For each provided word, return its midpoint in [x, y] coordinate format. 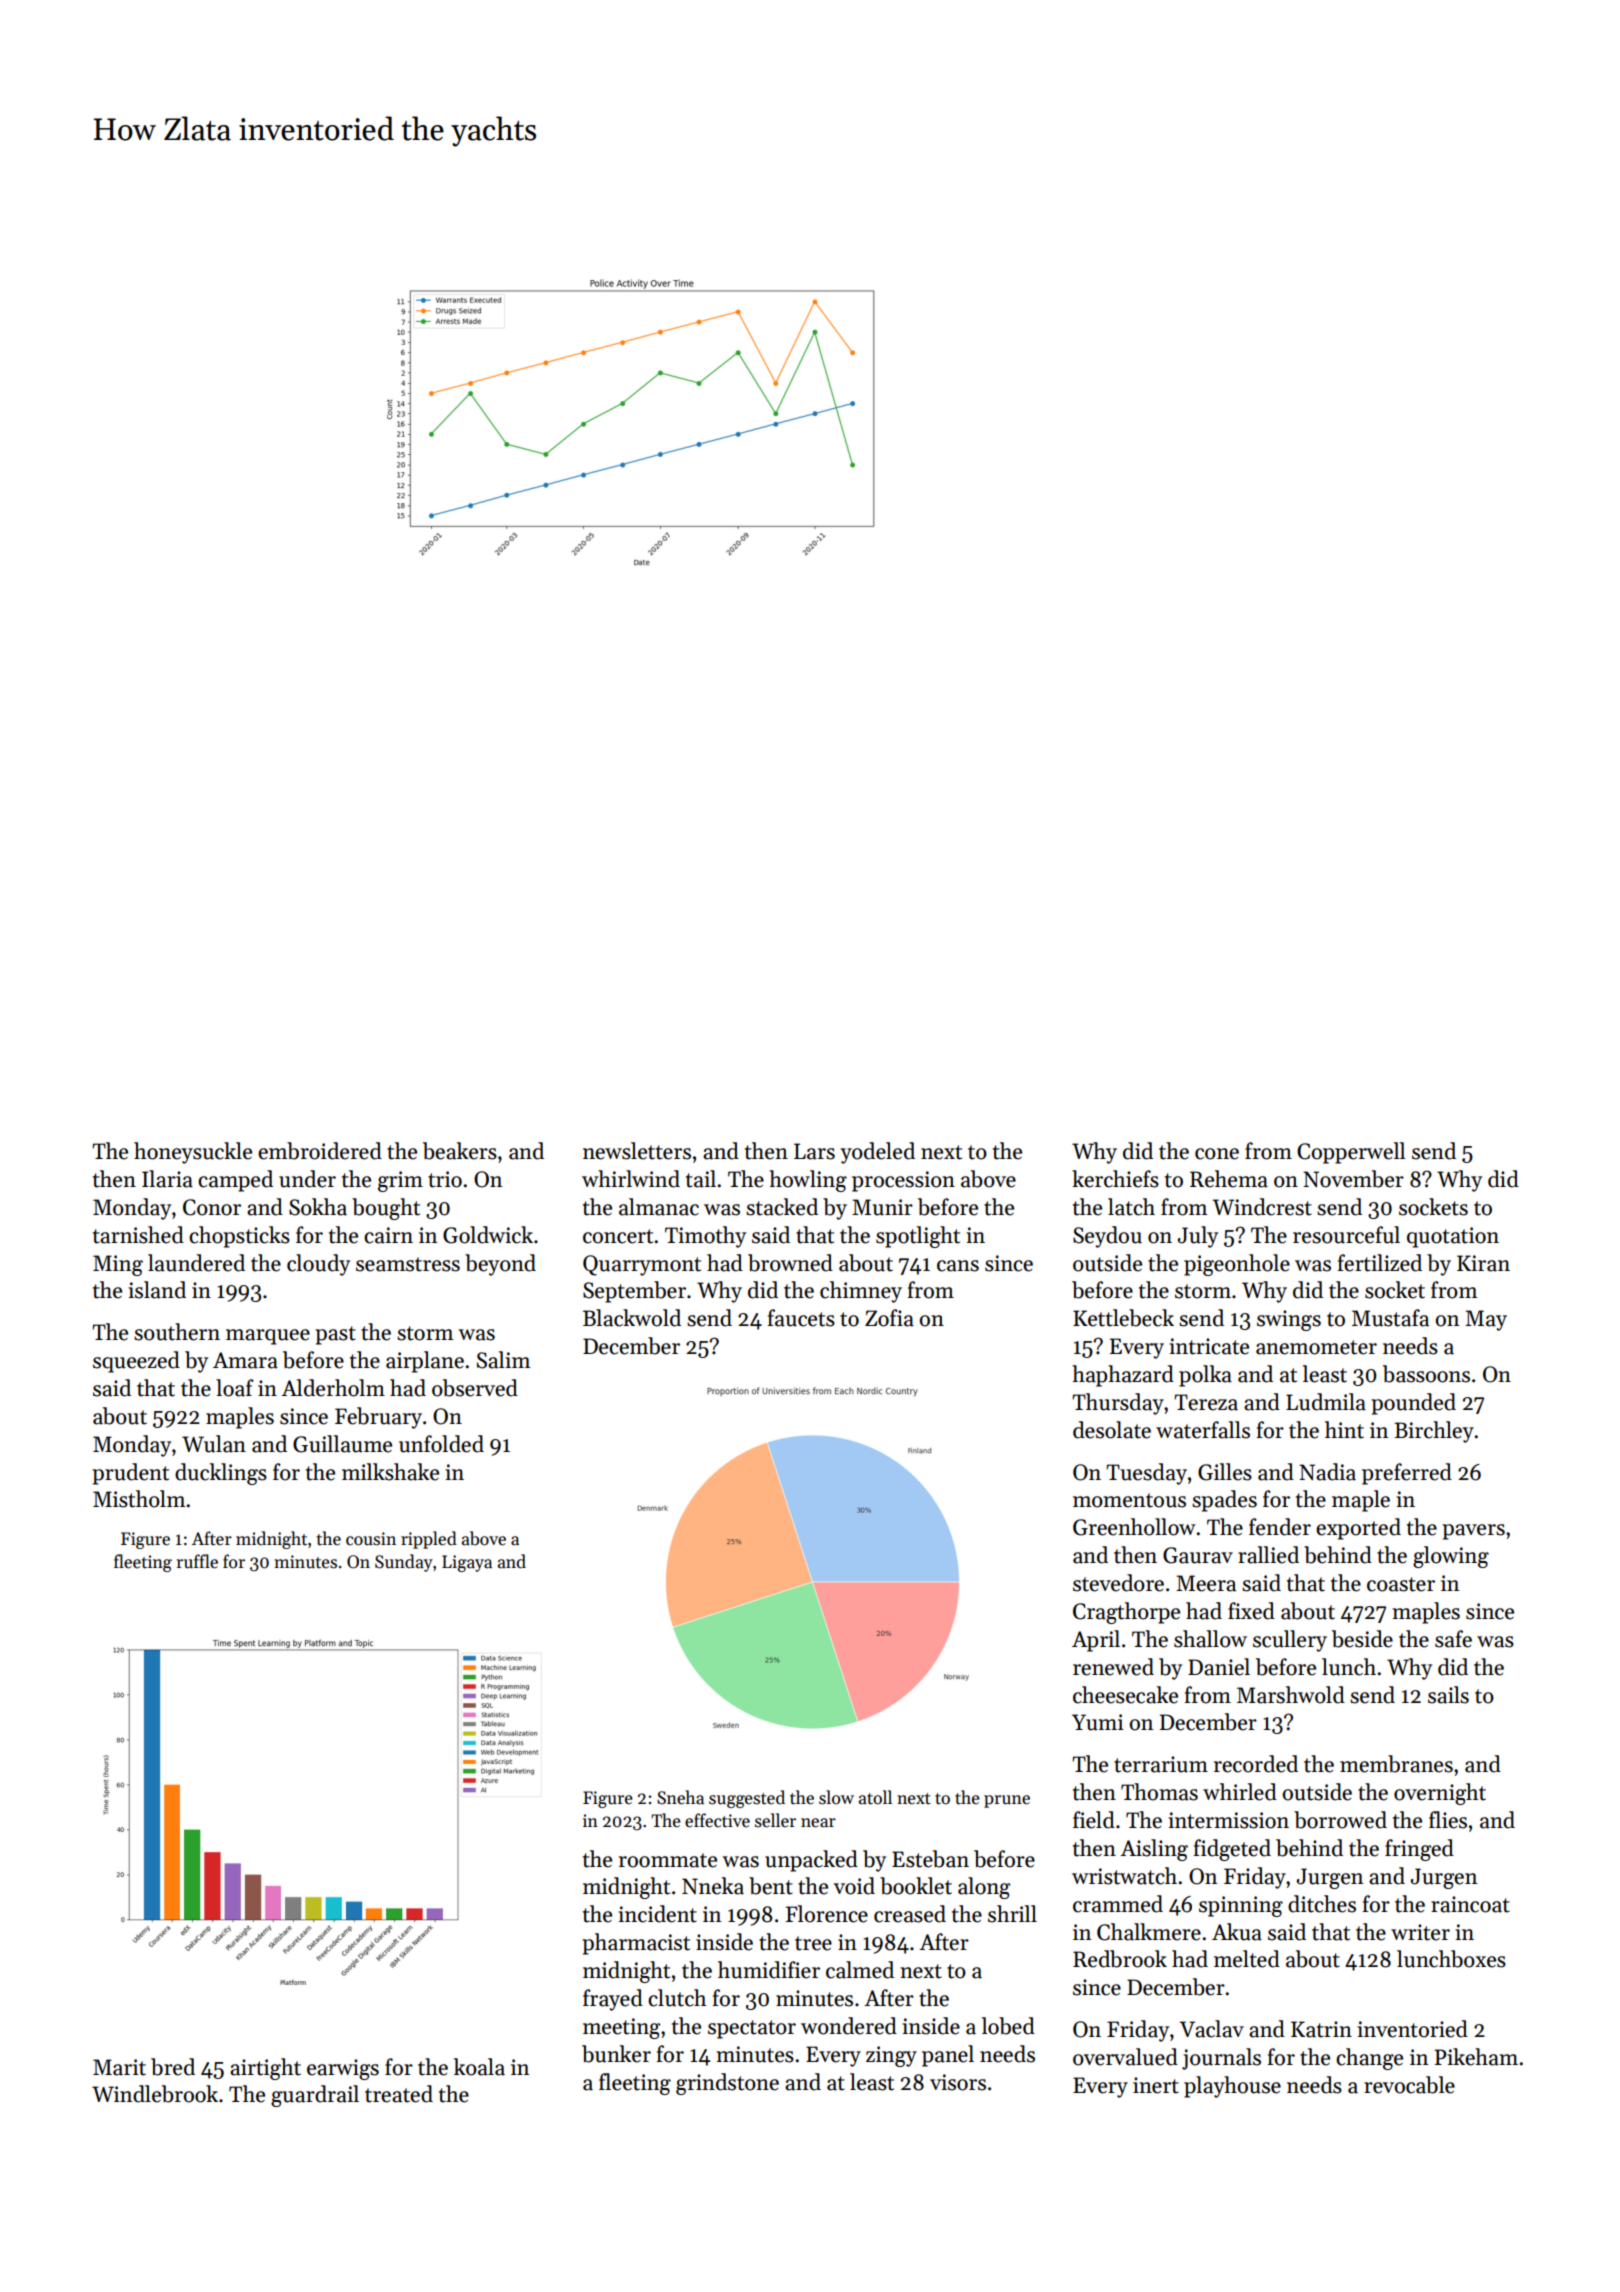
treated [399, 2094]
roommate [668, 1860]
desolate [1112, 1430]
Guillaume [342, 1444]
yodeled [877, 1153]
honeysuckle [193, 1153]
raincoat [1470, 1904]
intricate [1209, 1346]
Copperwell [1351, 1153]
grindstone [727, 2084]
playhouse [1232, 2087]
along [984, 1888]
